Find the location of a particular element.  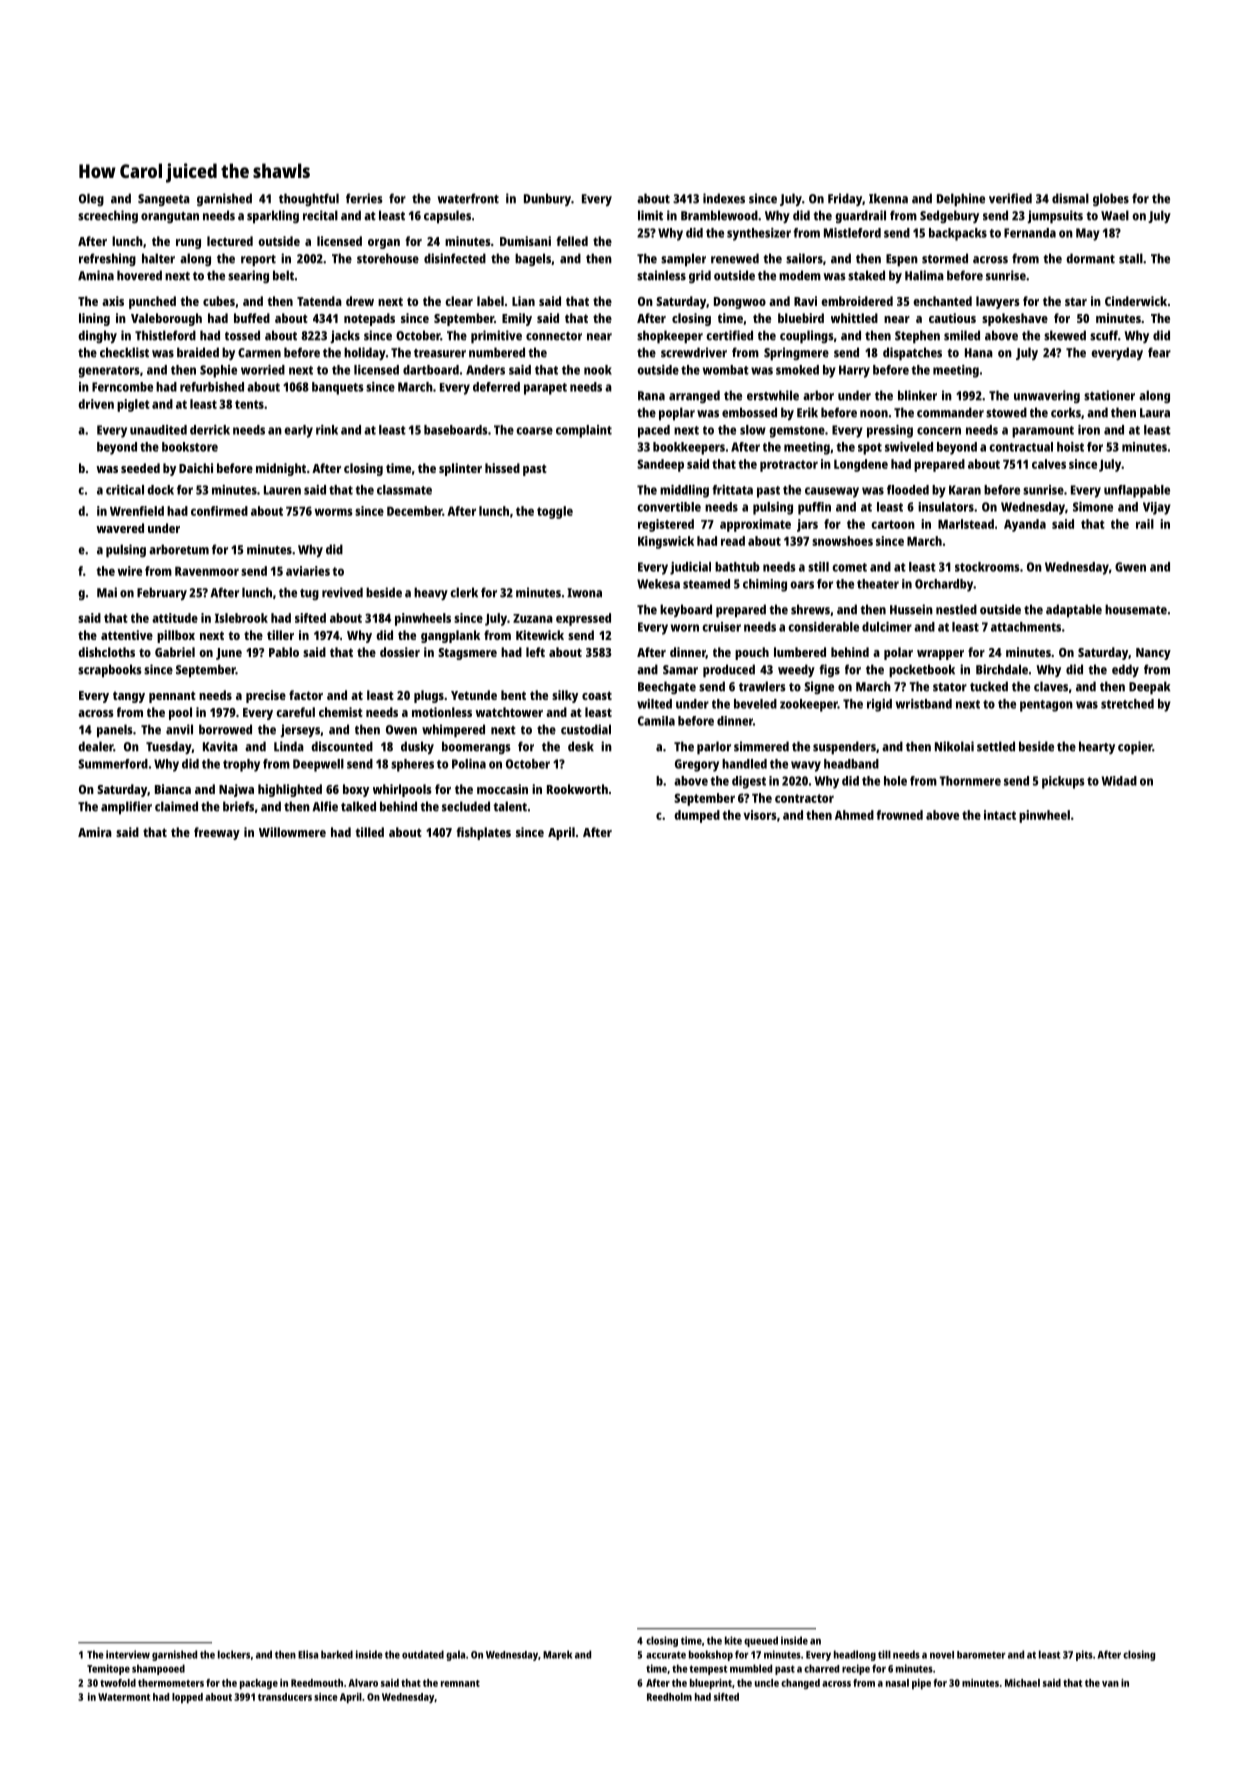

Watermont is located at coordinates (124, 1697).
